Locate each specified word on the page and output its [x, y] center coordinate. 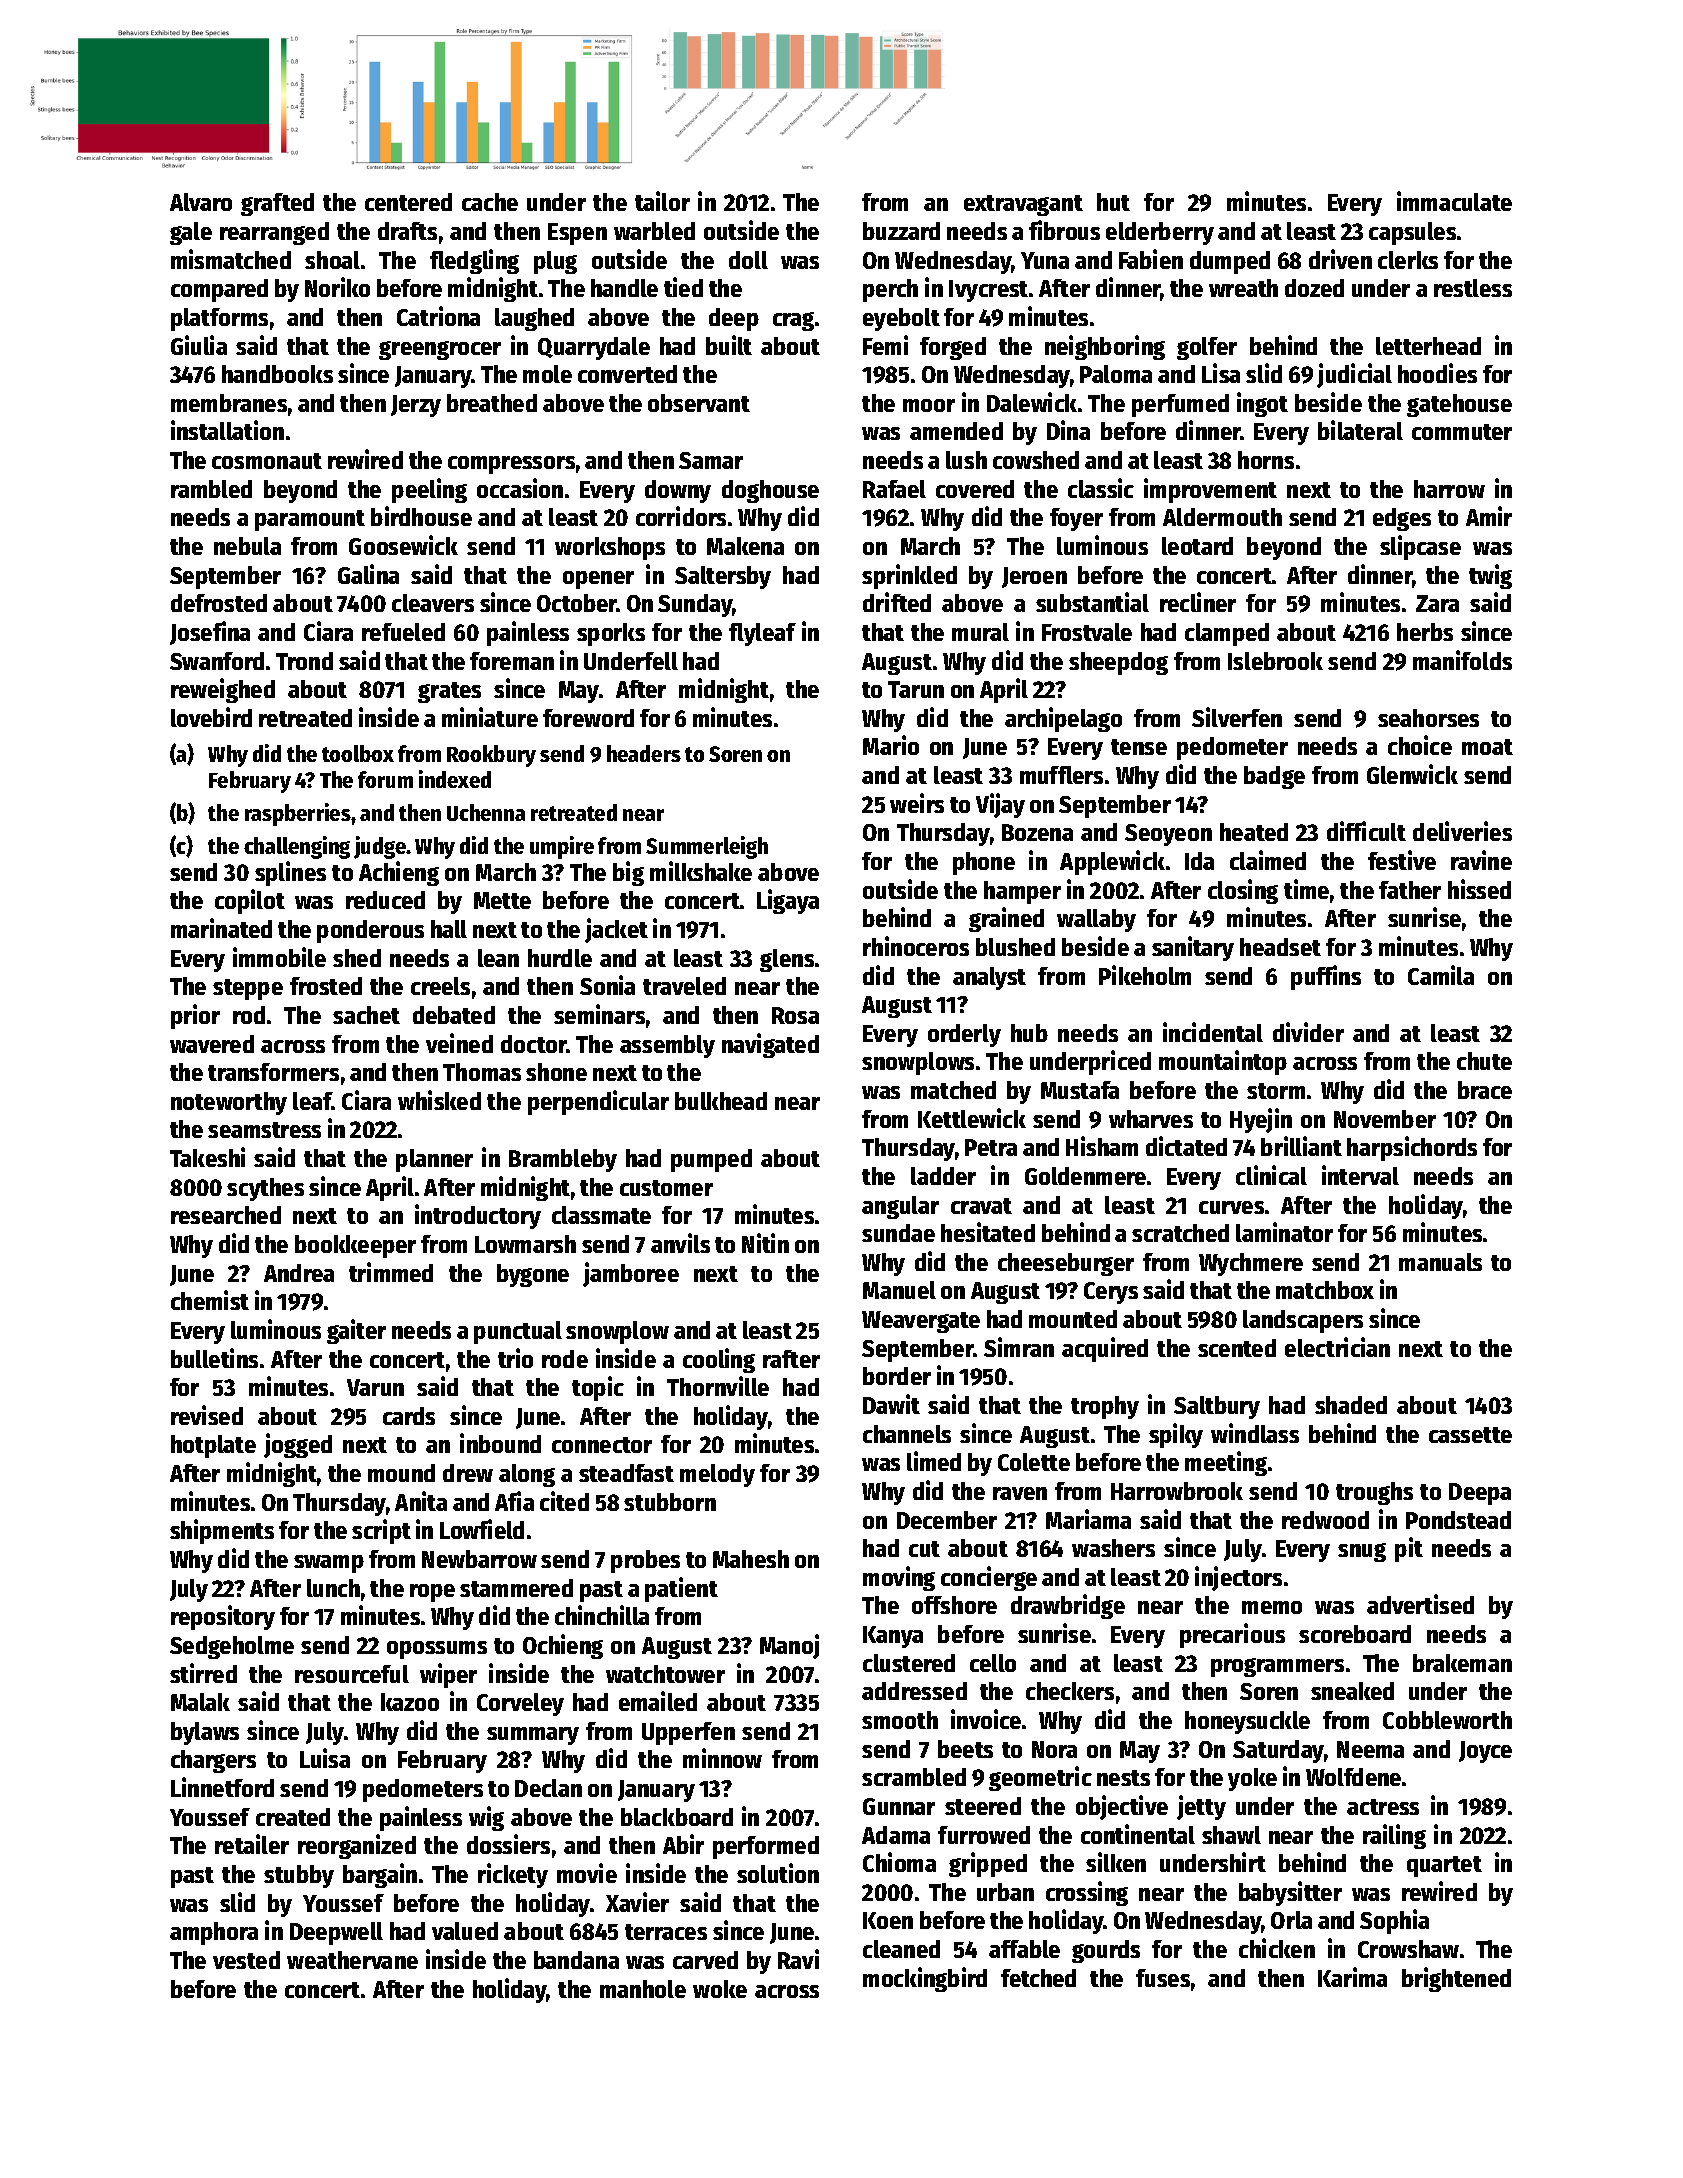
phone [984, 863]
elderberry [1160, 233]
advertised [1420, 1604]
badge [1274, 777]
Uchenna [486, 812]
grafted [277, 204]
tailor [662, 201]
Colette [1034, 1462]
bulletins [214, 1358]
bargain [380, 1875]
